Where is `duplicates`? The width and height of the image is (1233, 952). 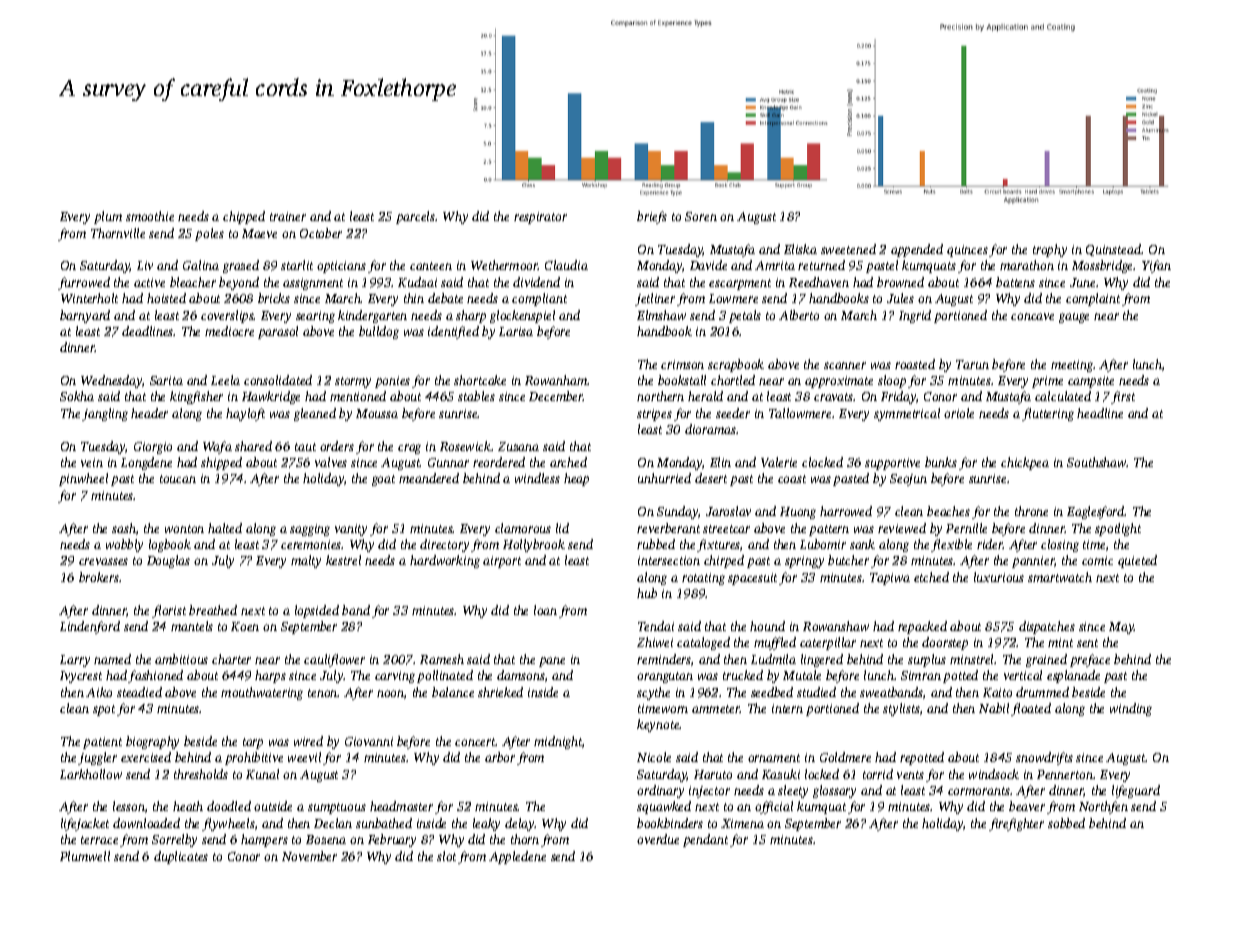
duplicates is located at coordinates (181, 857).
